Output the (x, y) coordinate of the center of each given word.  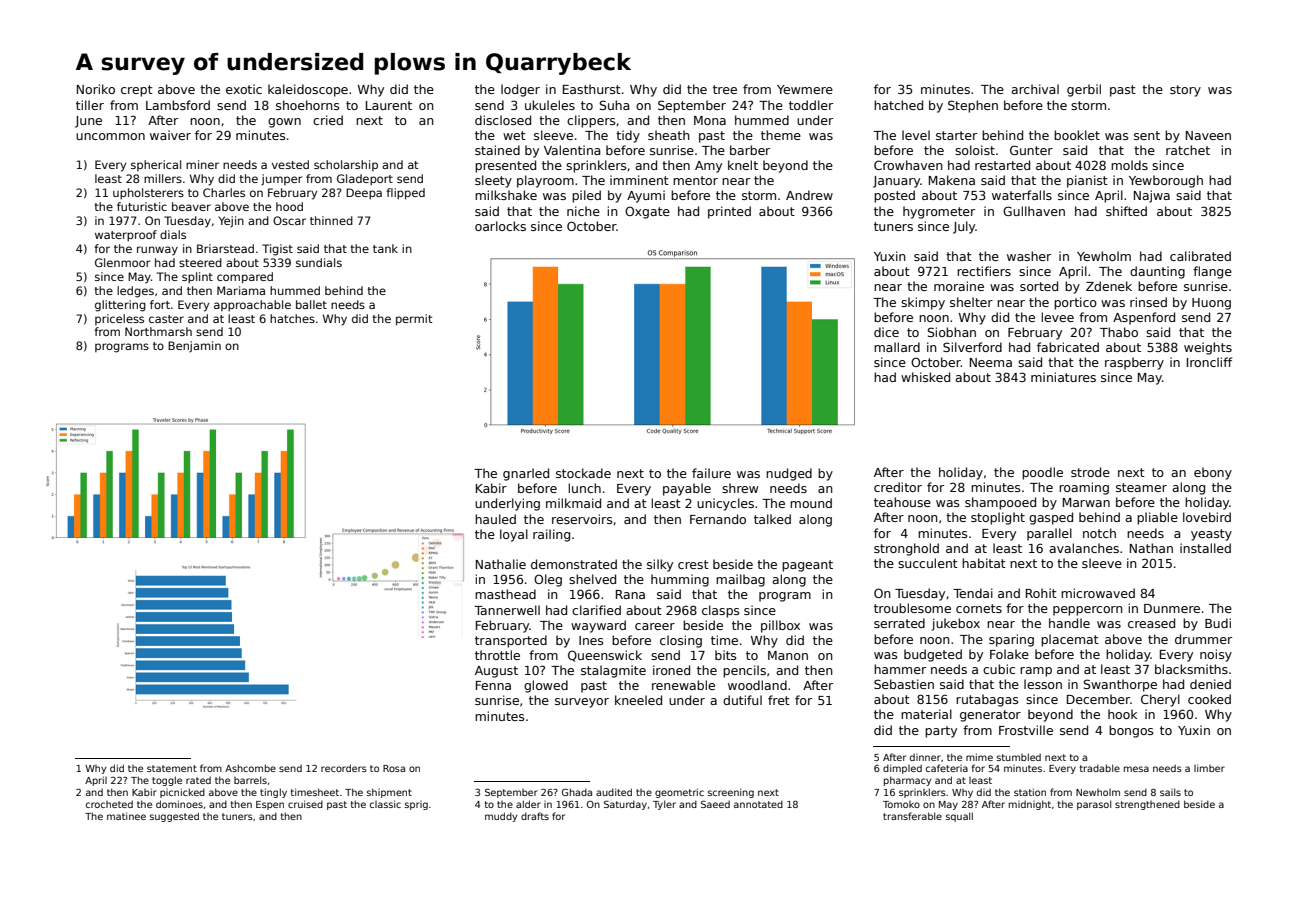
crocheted (109, 804)
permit (414, 320)
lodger (520, 90)
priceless (119, 319)
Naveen (1208, 135)
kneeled (638, 700)
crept (137, 91)
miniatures (1063, 377)
